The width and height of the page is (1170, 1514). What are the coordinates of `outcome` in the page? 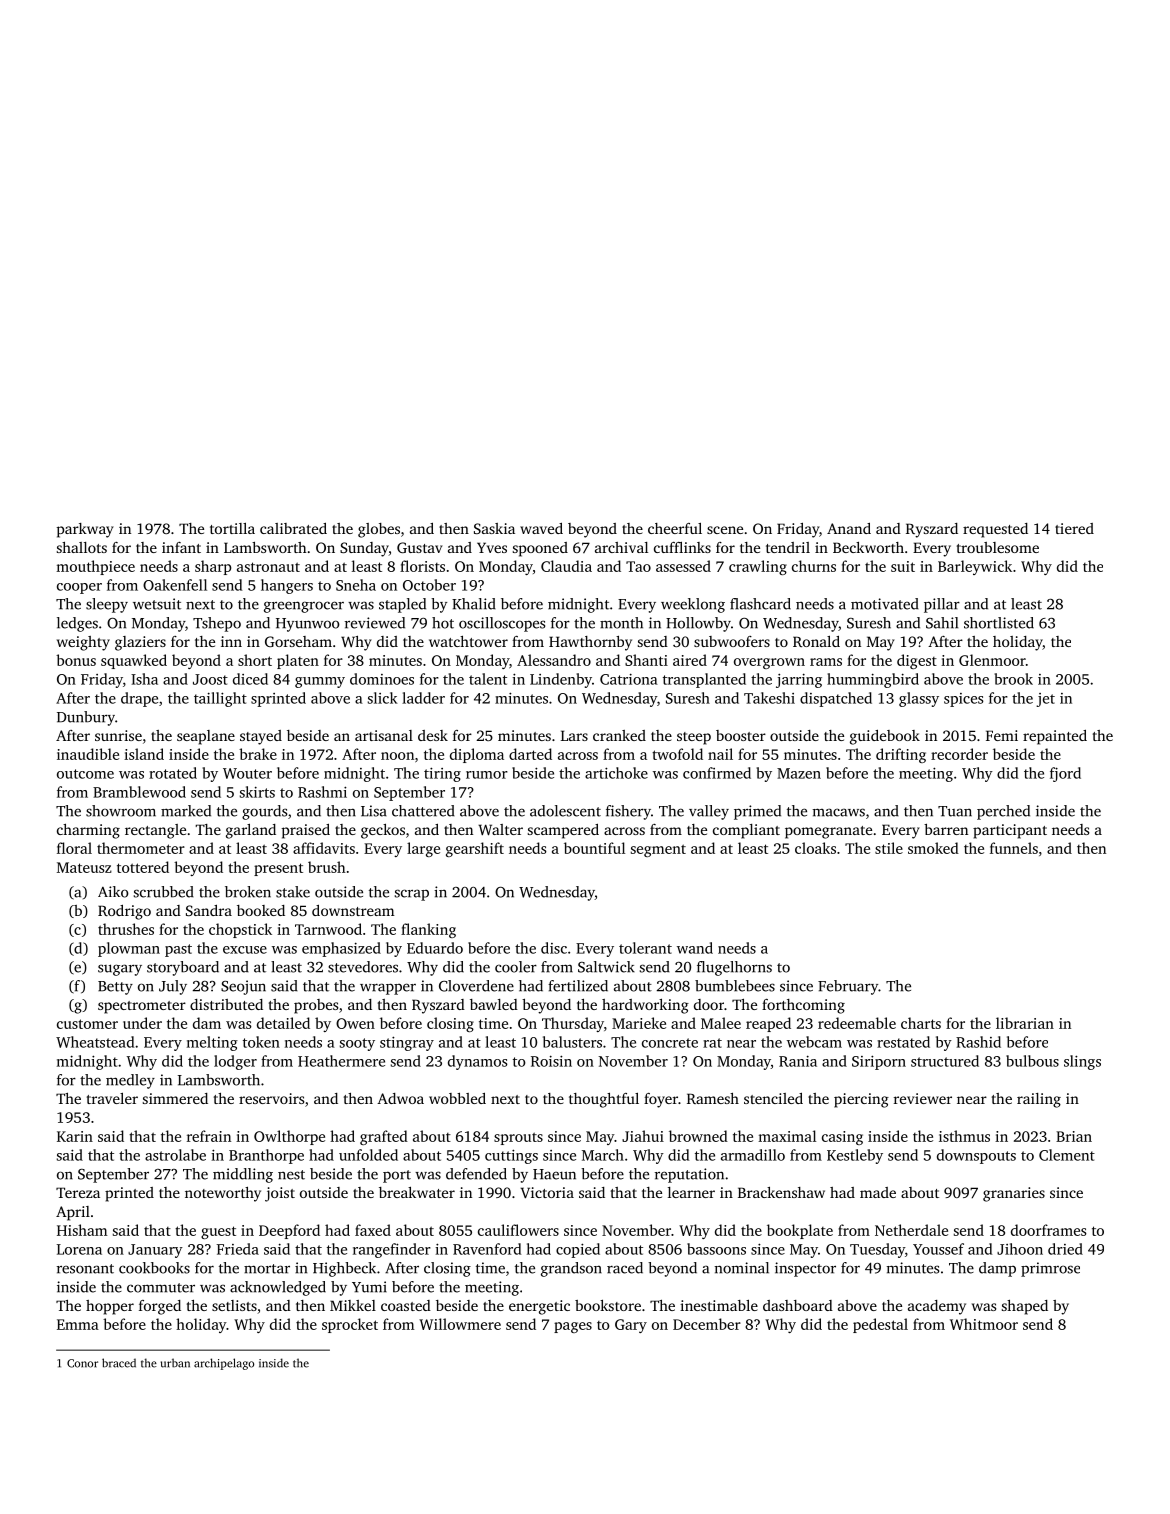 It's located at (85, 774).
